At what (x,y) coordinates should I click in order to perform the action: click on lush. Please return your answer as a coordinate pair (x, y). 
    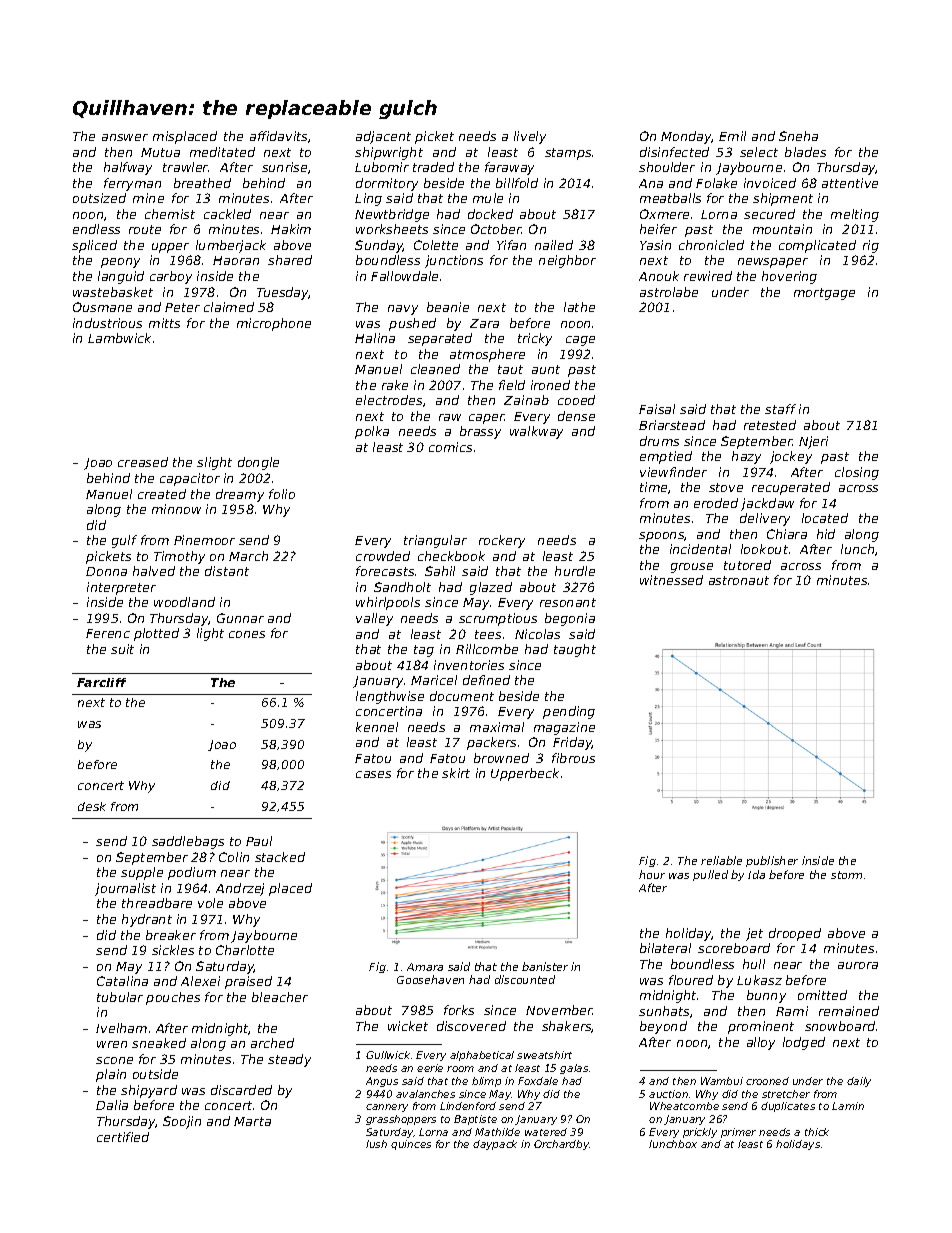
    Looking at the image, I should click on (376, 1144).
